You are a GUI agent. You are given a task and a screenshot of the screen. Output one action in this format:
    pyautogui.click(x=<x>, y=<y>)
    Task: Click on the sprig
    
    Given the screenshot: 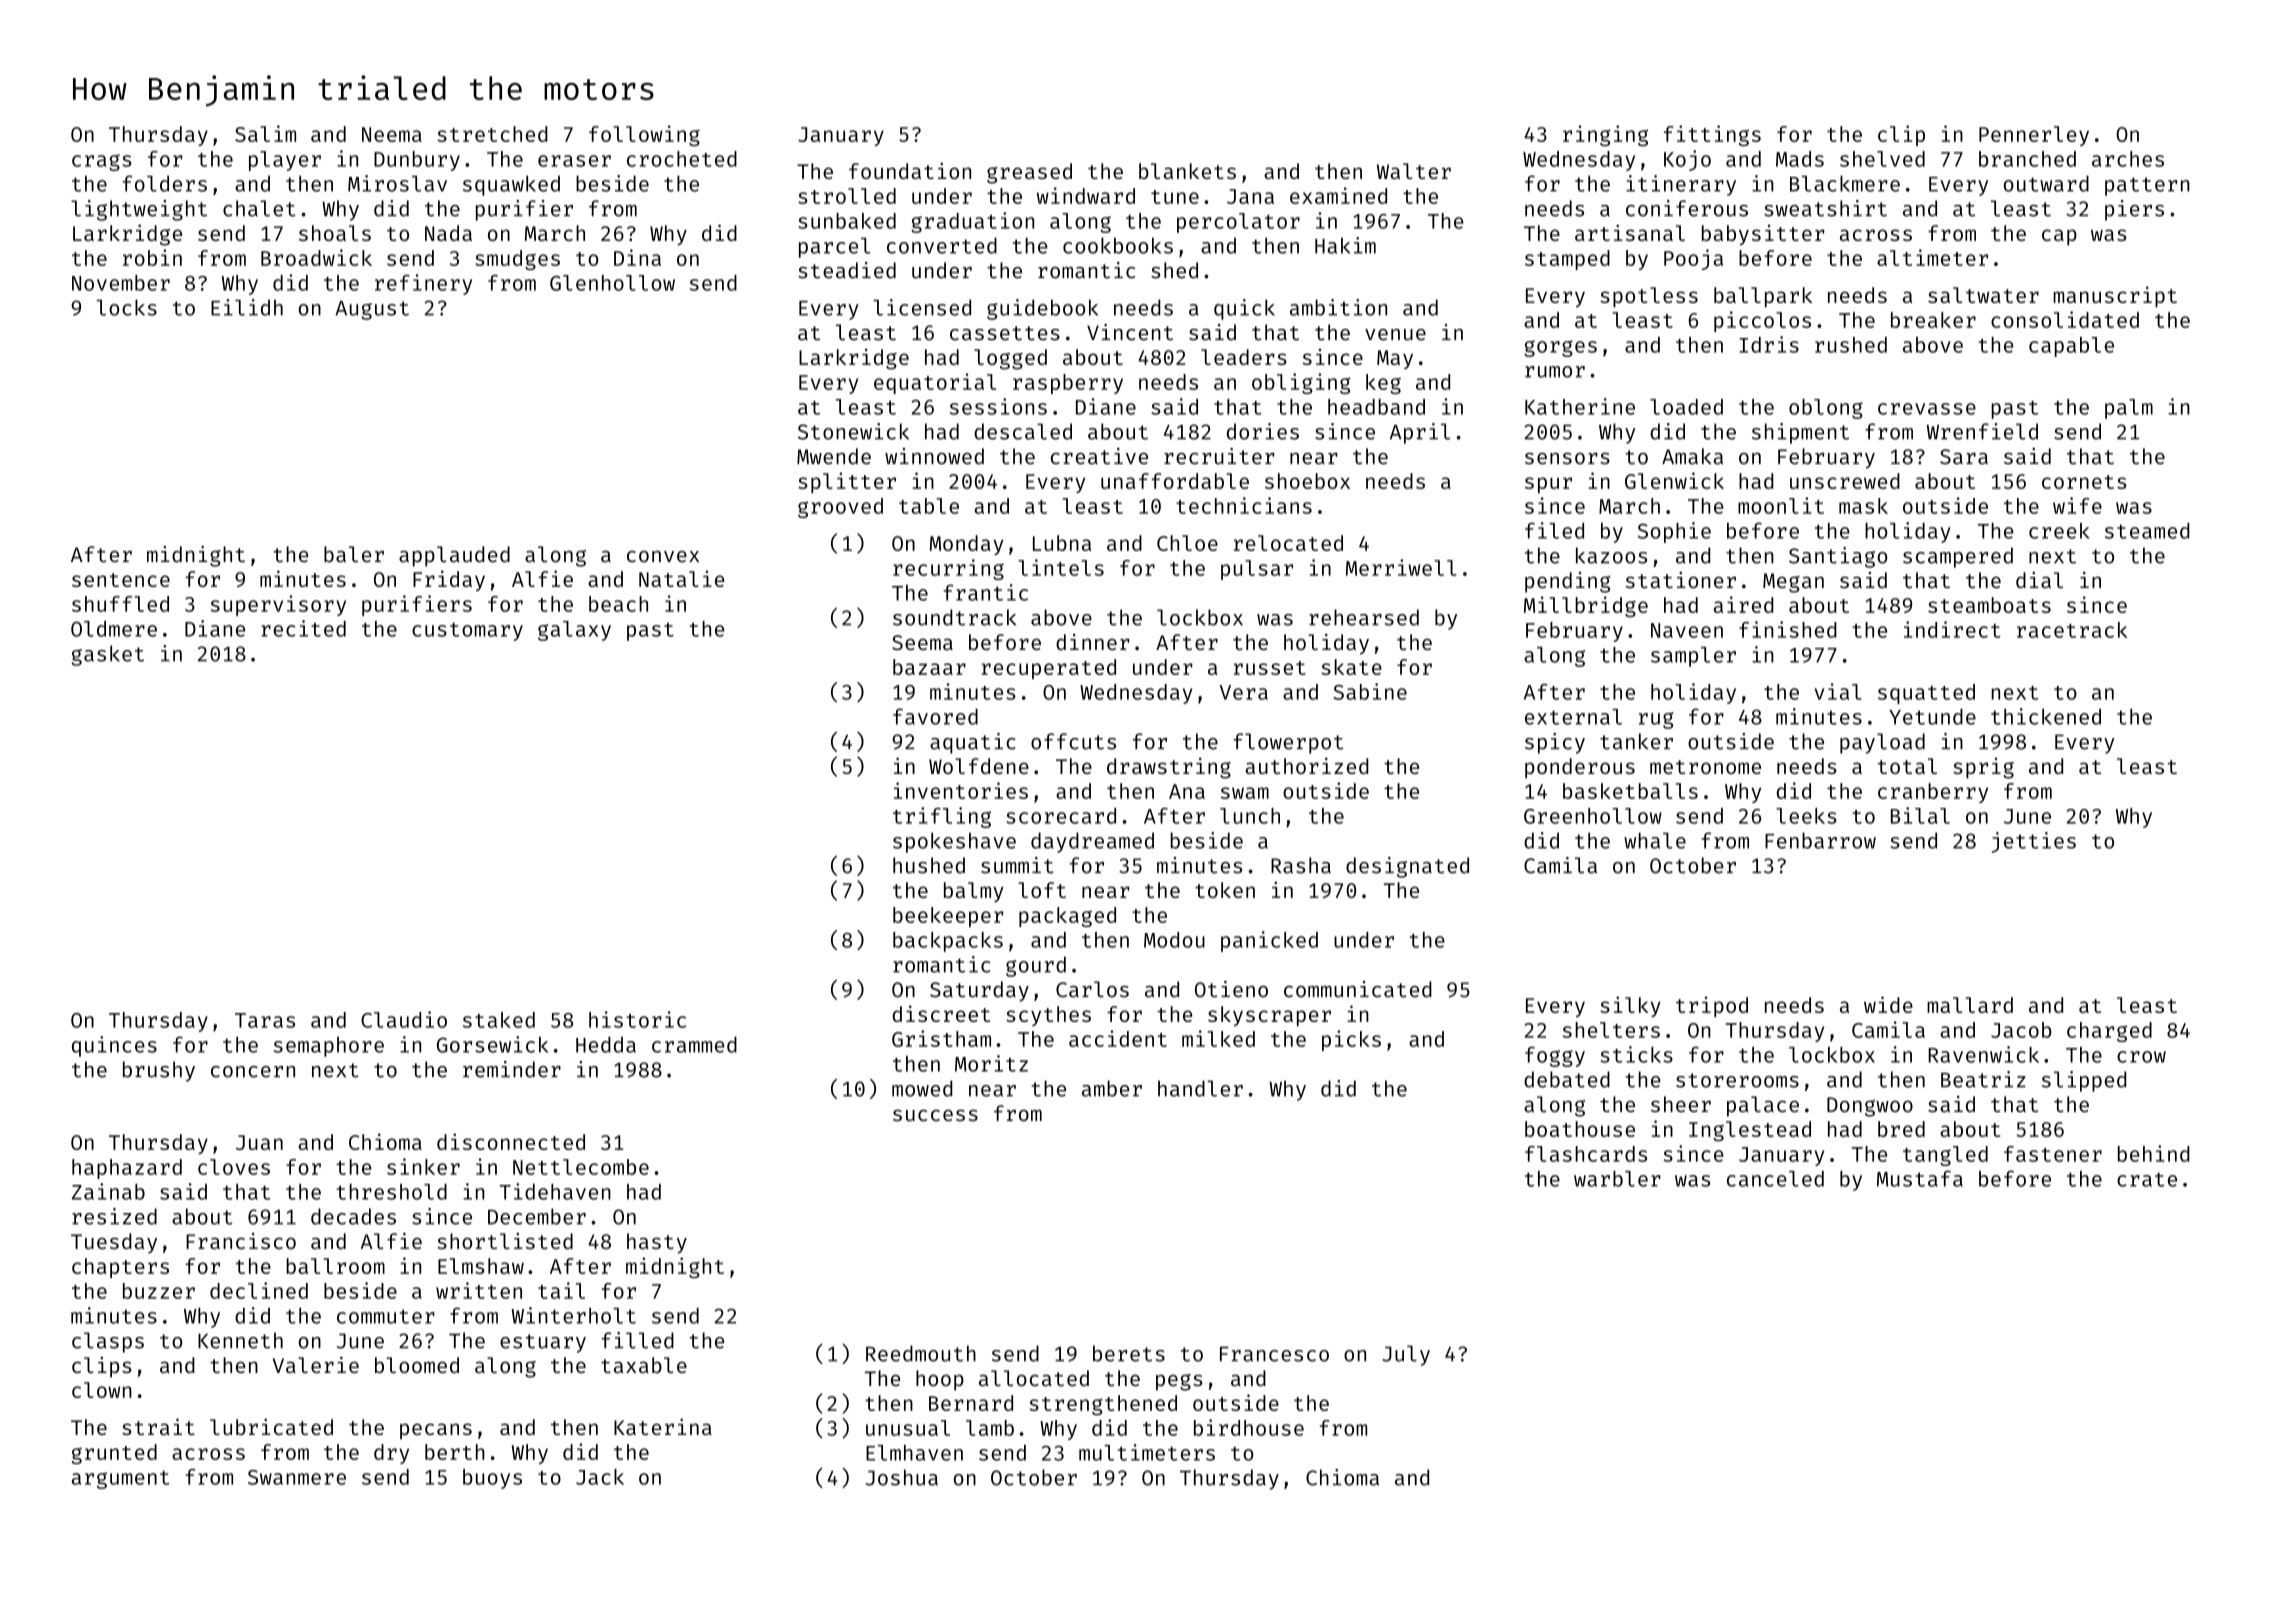 What is the action you would take?
    pyautogui.click(x=1983, y=768)
